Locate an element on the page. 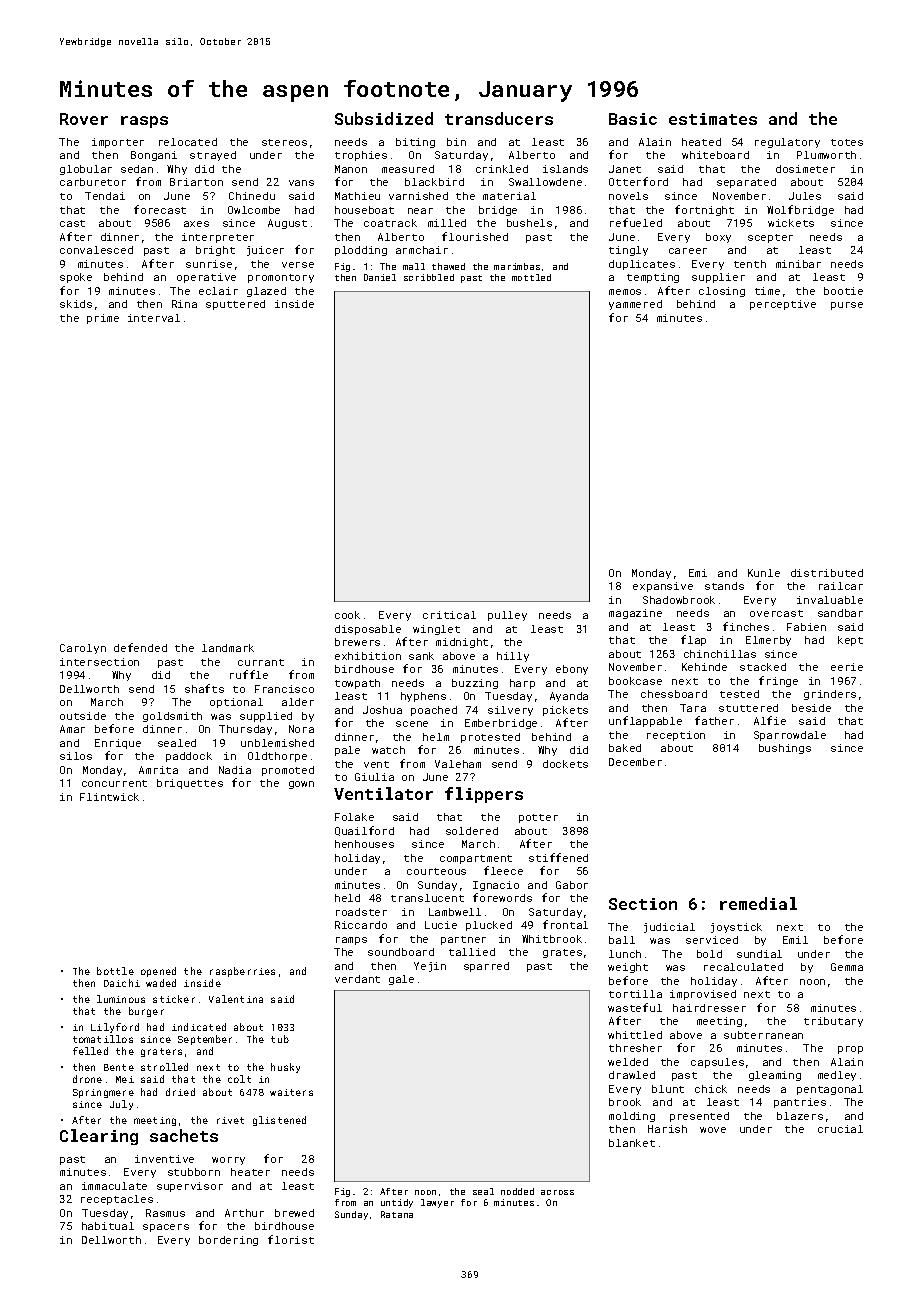  cook is located at coordinates (347, 615).
